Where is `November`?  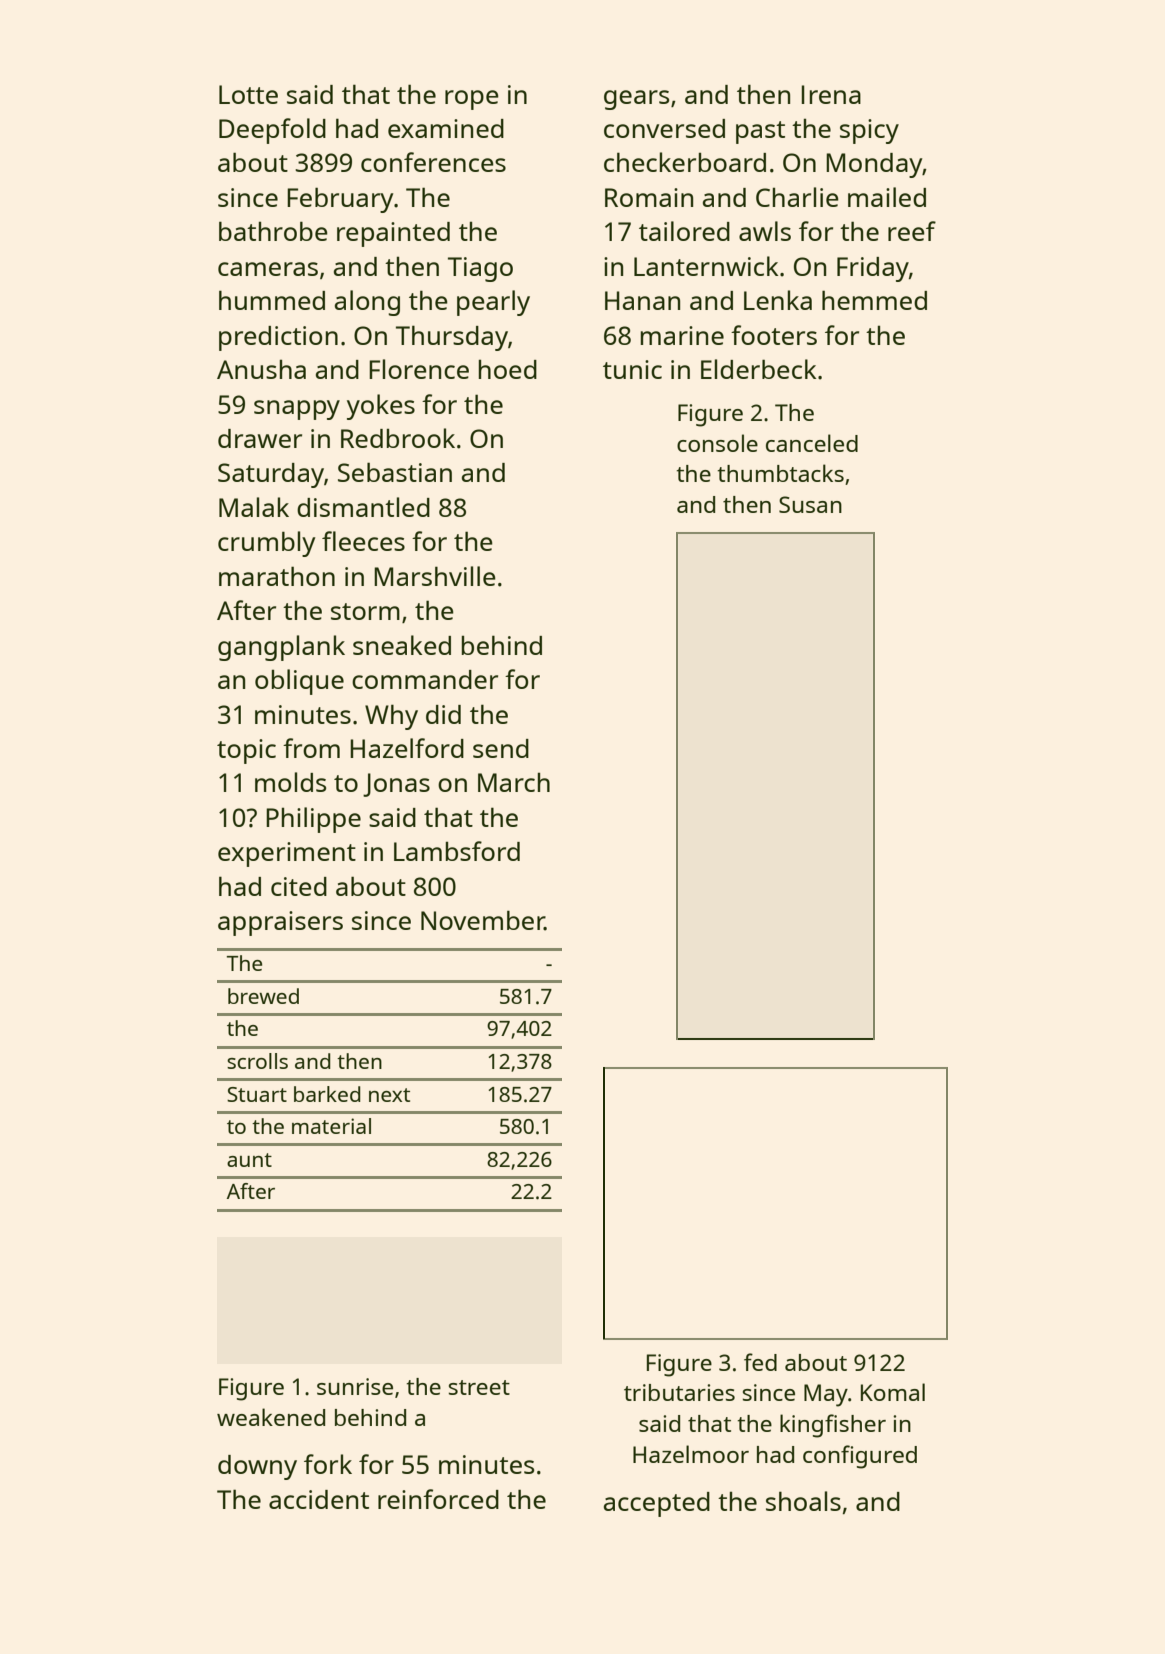
November is located at coordinates (483, 920).
